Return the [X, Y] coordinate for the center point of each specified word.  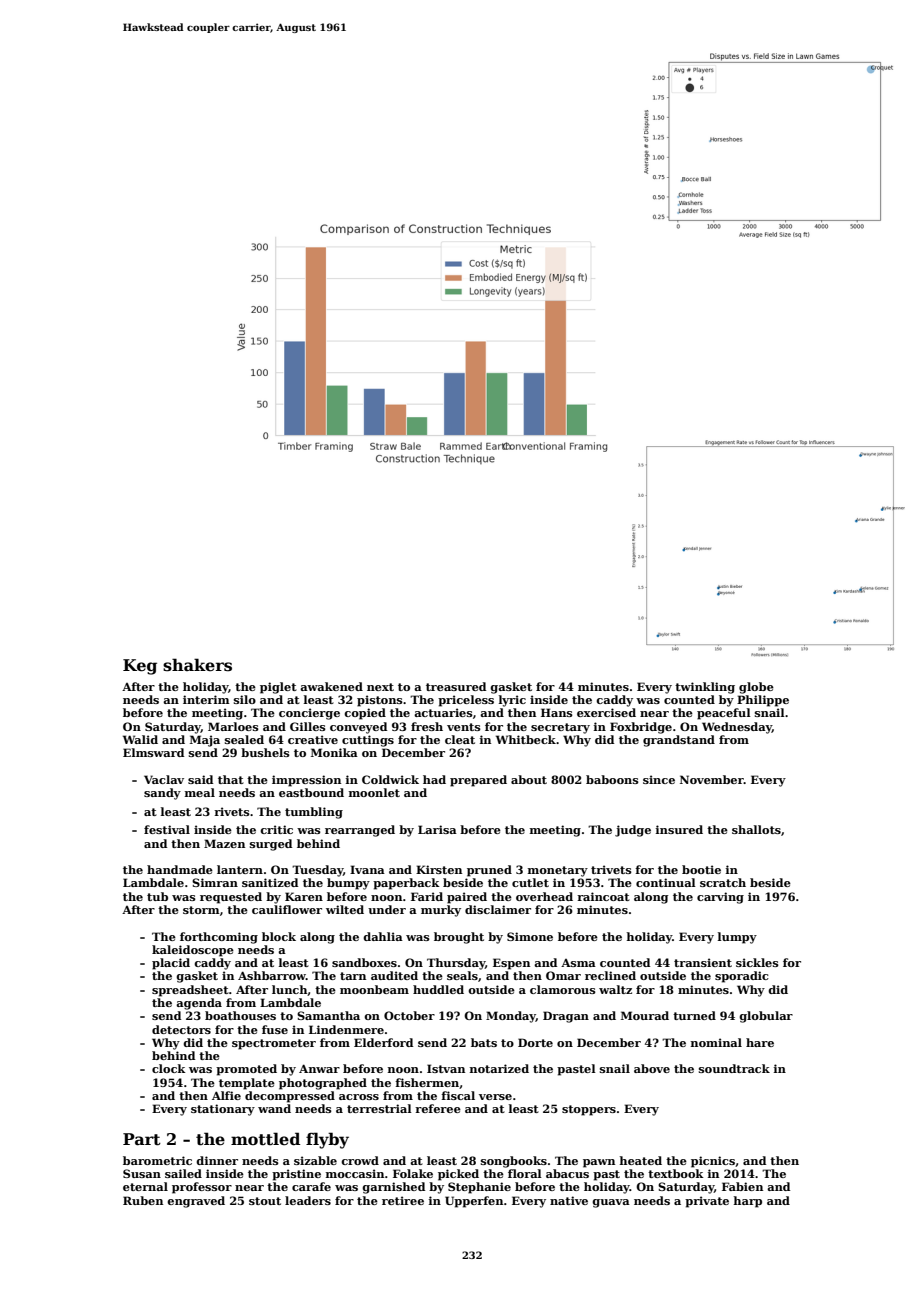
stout [265, 1201]
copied [365, 714]
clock [169, 1068]
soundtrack [734, 1068]
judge [633, 831]
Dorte [535, 1042]
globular [766, 1017]
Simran [215, 882]
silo [245, 699]
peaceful [724, 714]
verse [495, 1097]
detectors [181, 1029]
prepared [478, 781]
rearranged [360, 831]
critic [276, 829]
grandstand [679, 741]
